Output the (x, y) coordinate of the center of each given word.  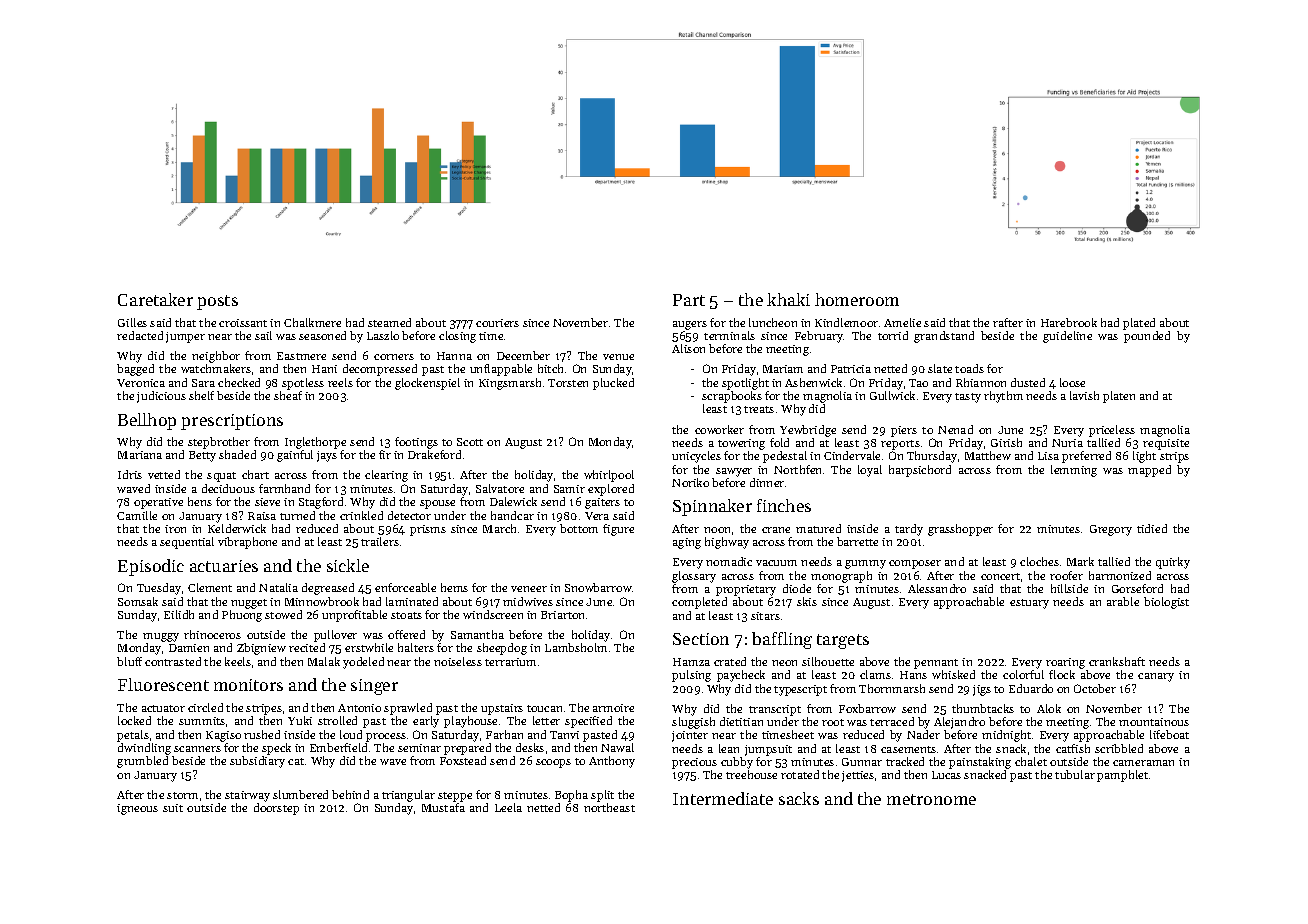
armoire (613, 708)
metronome (931, 799)
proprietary (746, 590)
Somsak (138, 601)
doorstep (276, 809)
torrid (893, 335)
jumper (185, 337)
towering (741, 444)
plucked (613, 384)
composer (915, 564)
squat (221, 477)
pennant (936, 664)
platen (1119, 397)
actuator (163, 708)
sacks (799, 798)
